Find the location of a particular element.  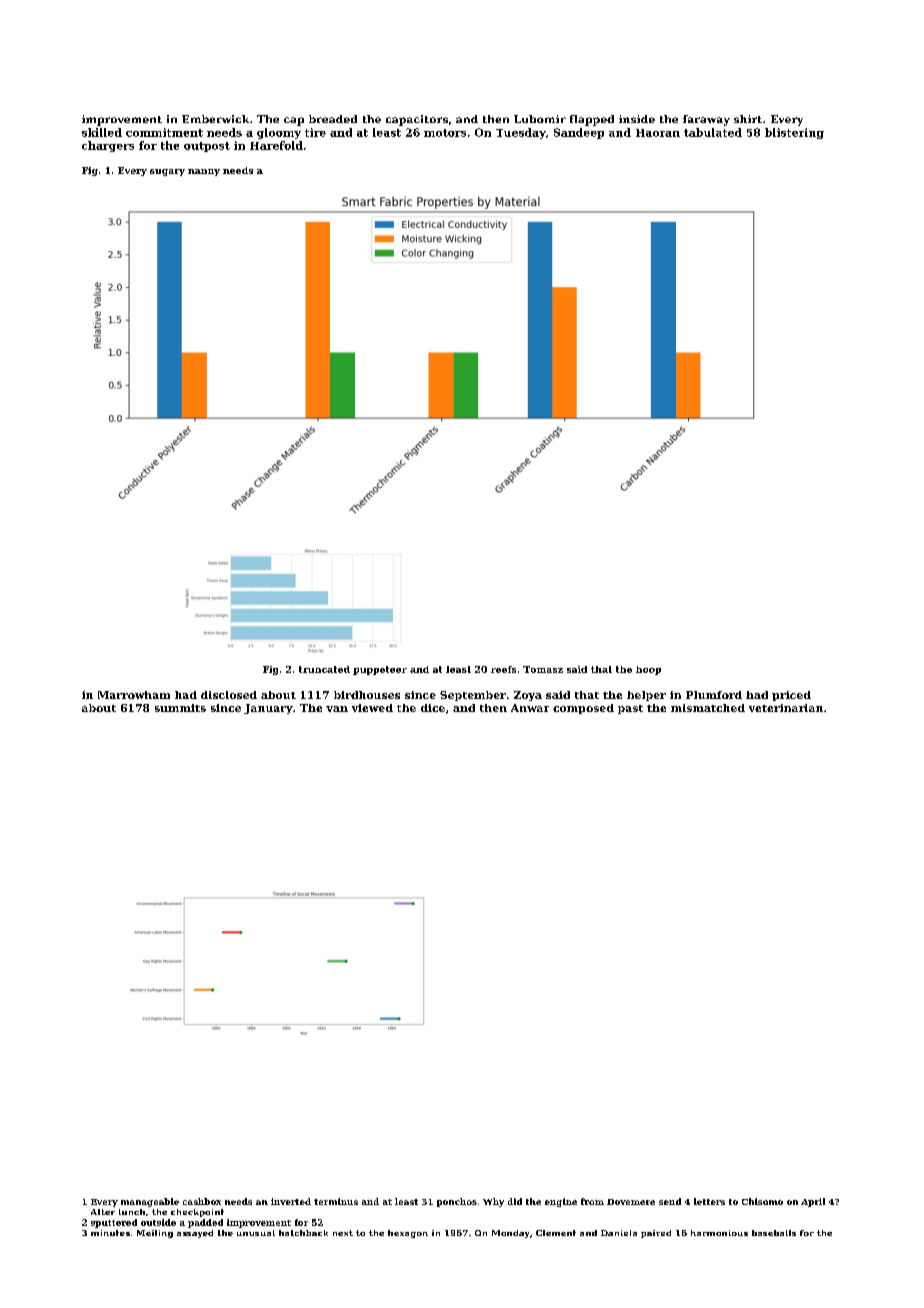

nanny is located at coordinates (204, 172).
